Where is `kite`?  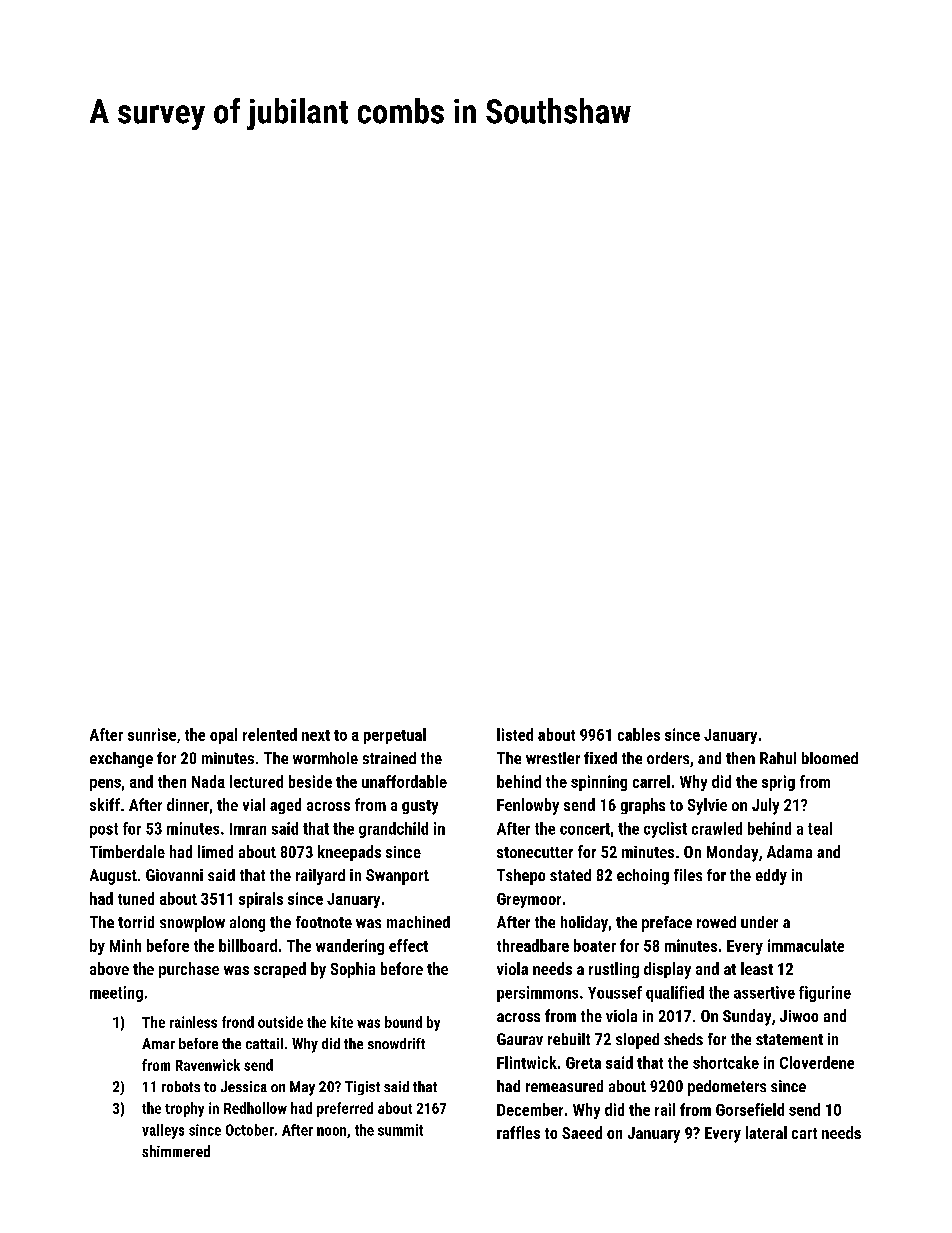 kite is located at coordinates (342, 1022).
